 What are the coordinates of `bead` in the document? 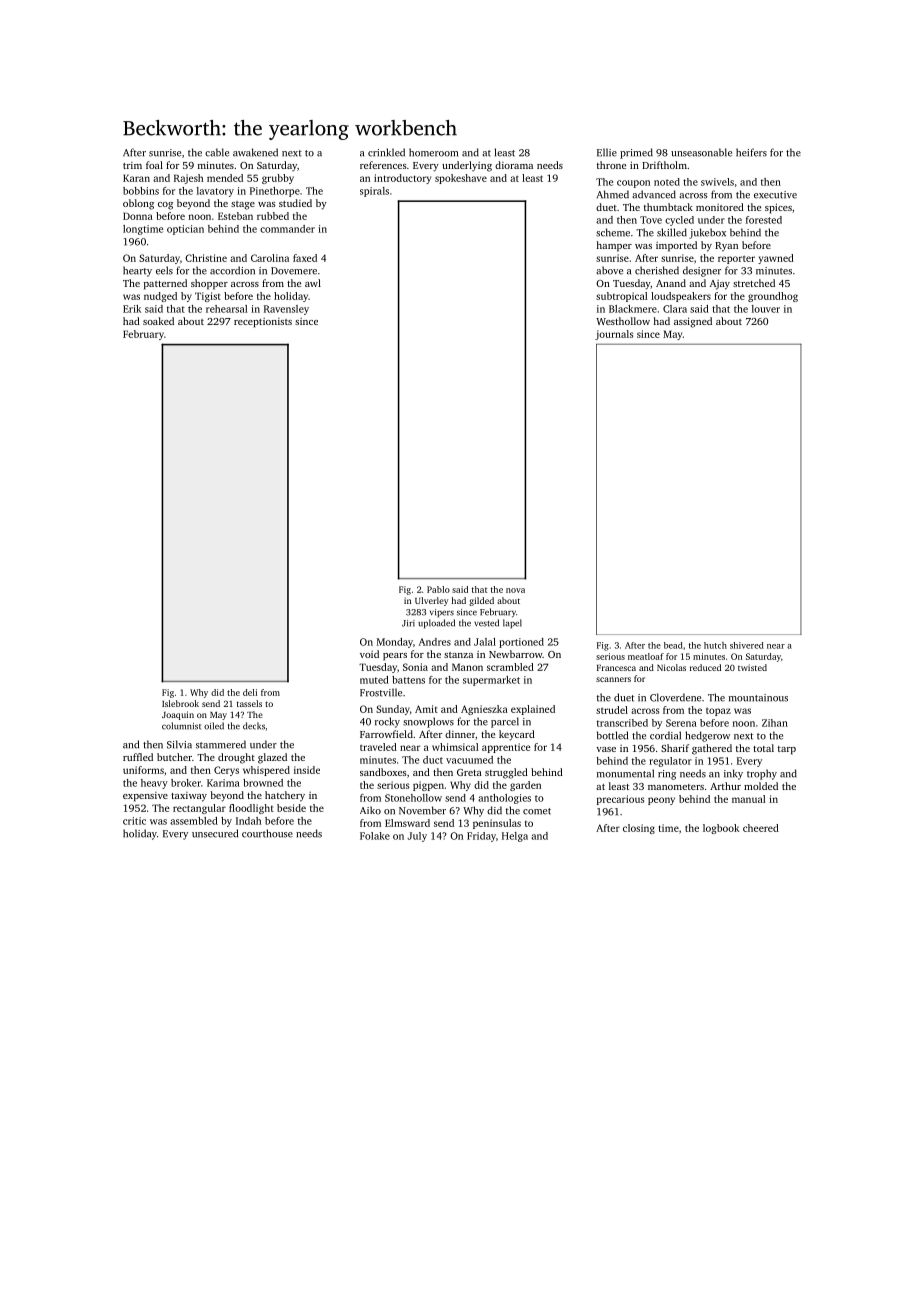 It's located at (673, 645).
